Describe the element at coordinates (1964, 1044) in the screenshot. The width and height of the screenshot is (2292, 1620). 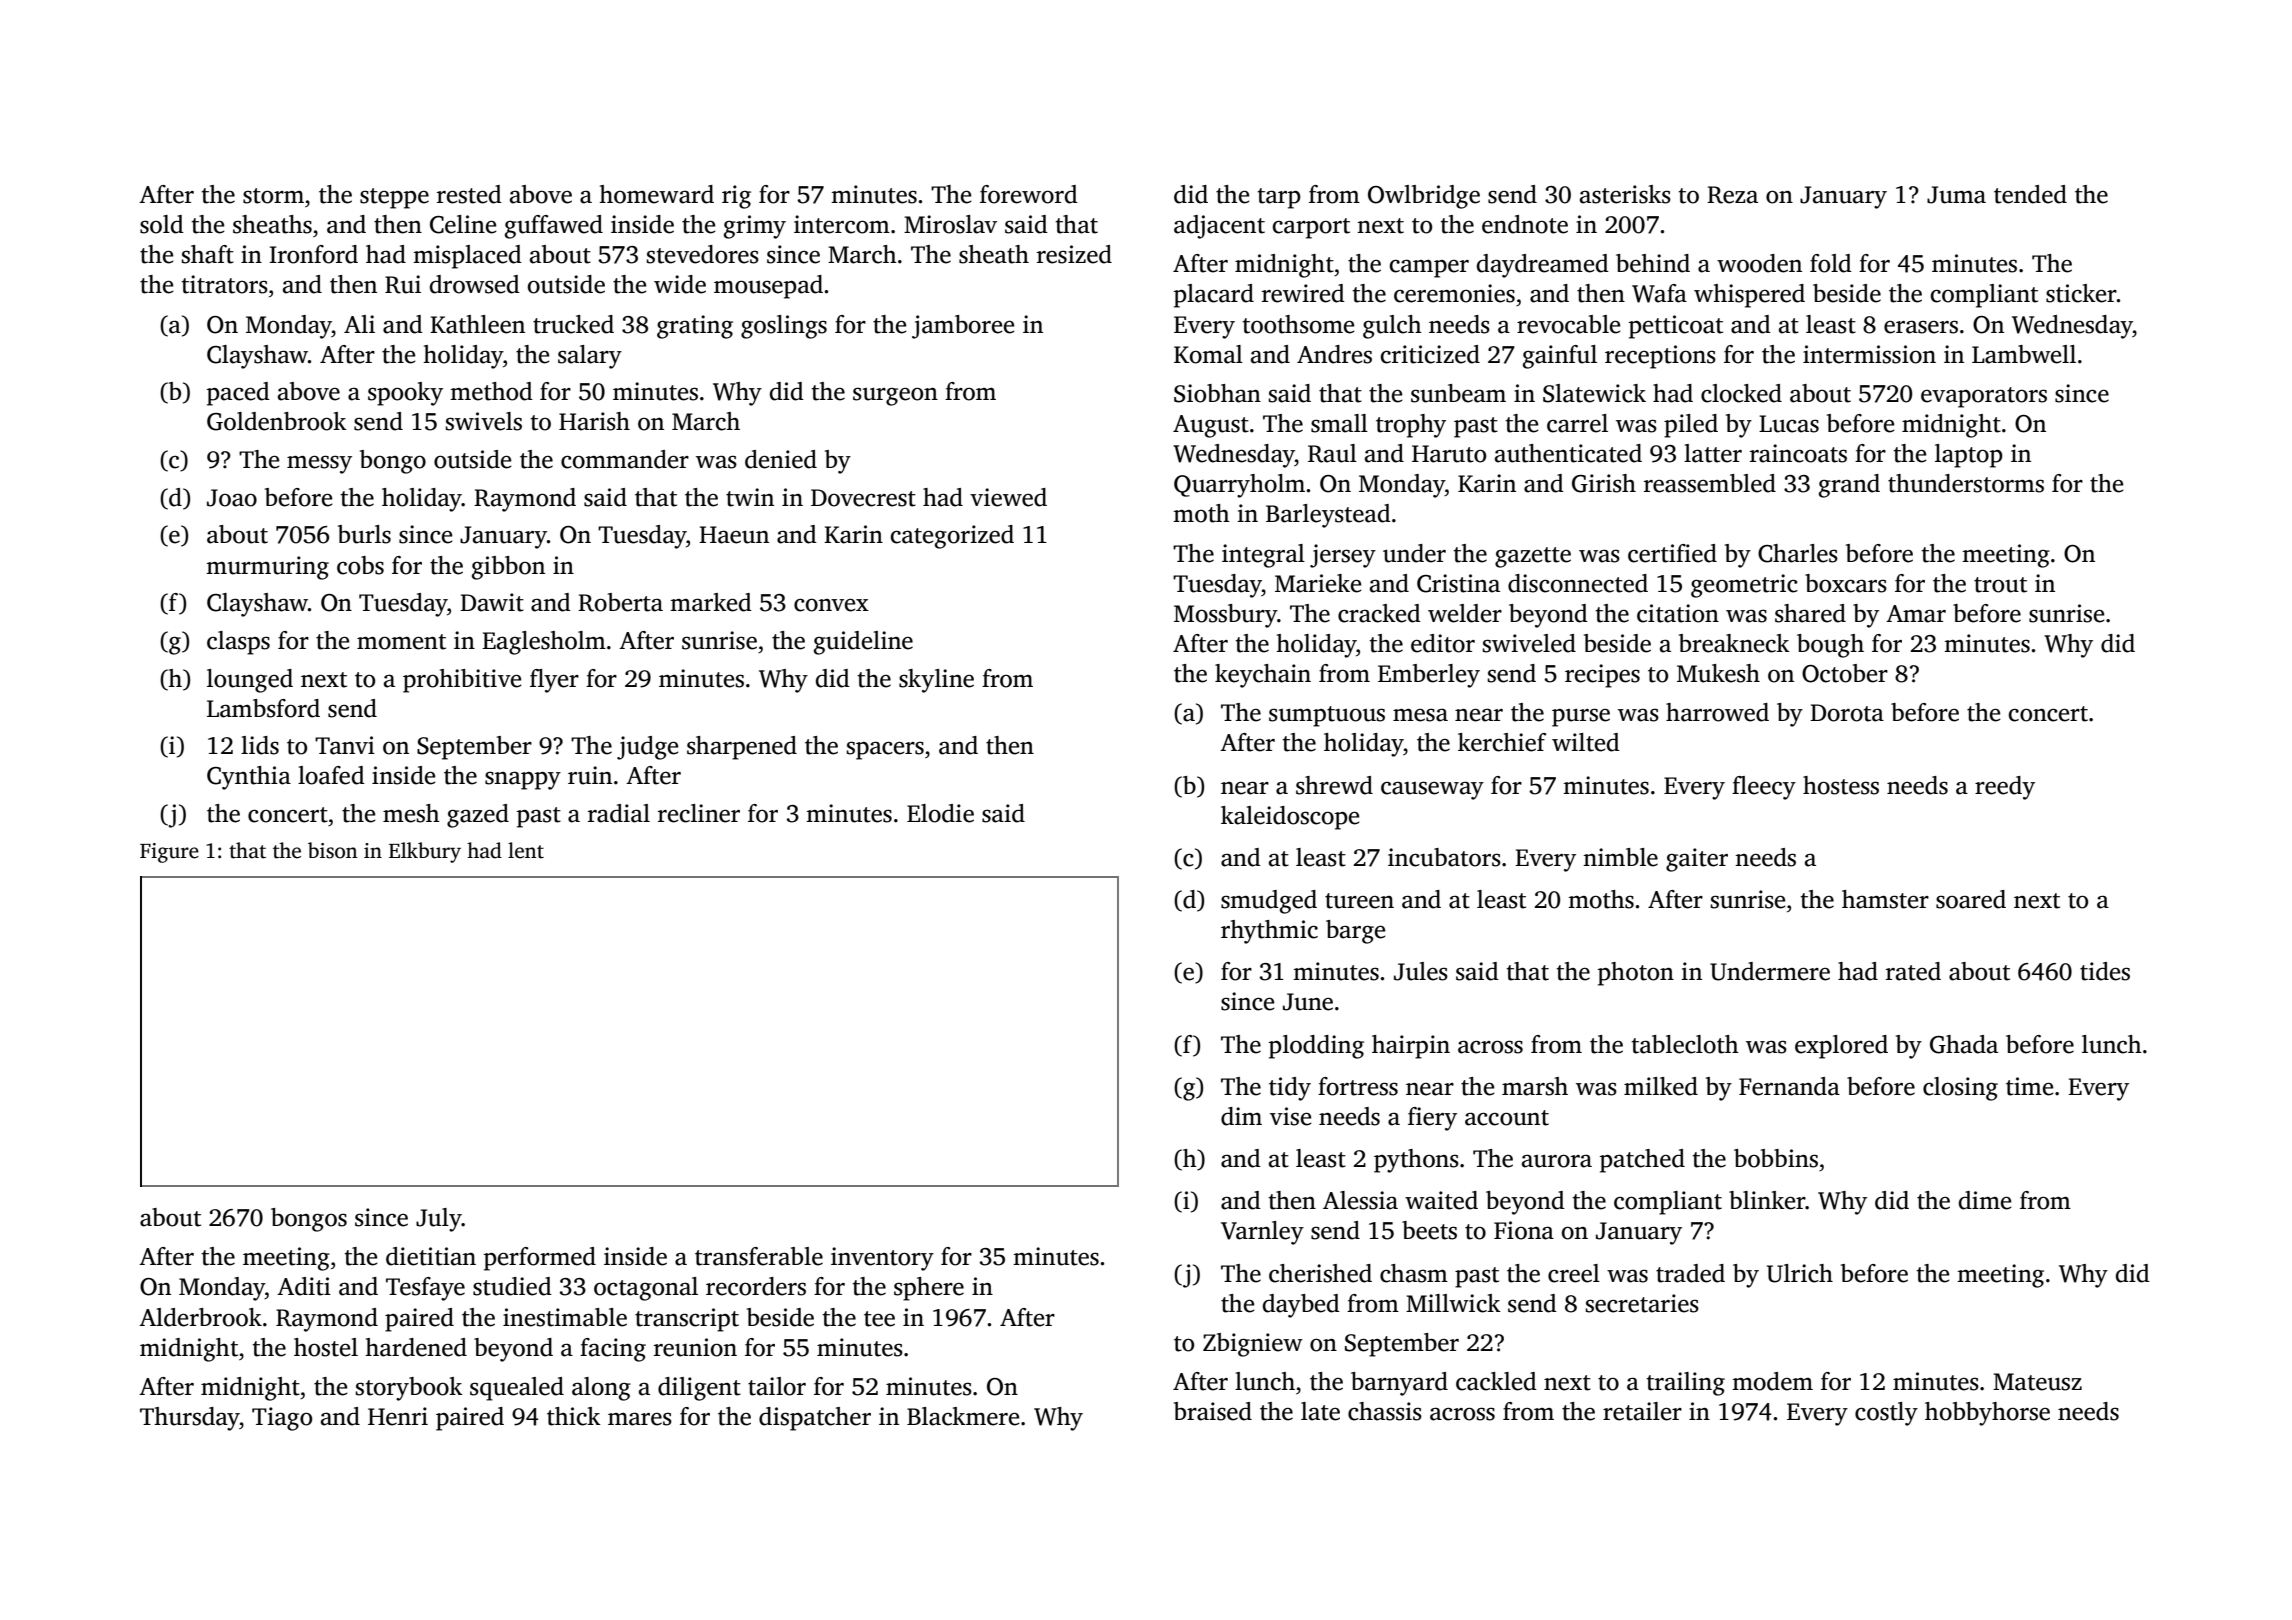
I see `Ghada` at that location.
